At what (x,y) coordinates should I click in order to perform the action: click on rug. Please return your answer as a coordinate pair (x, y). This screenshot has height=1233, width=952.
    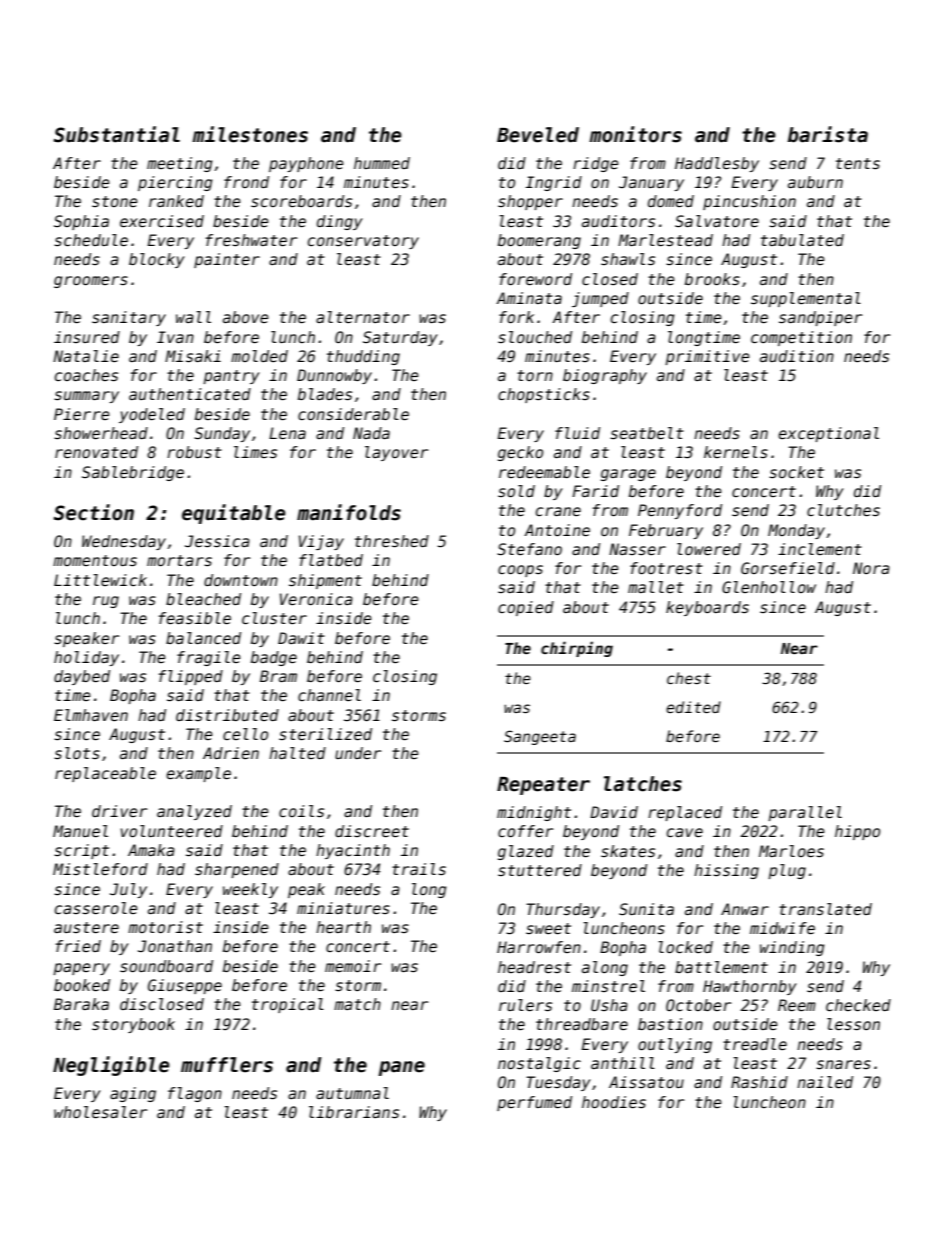
    Looking at the image, I should click on (106, 602).
